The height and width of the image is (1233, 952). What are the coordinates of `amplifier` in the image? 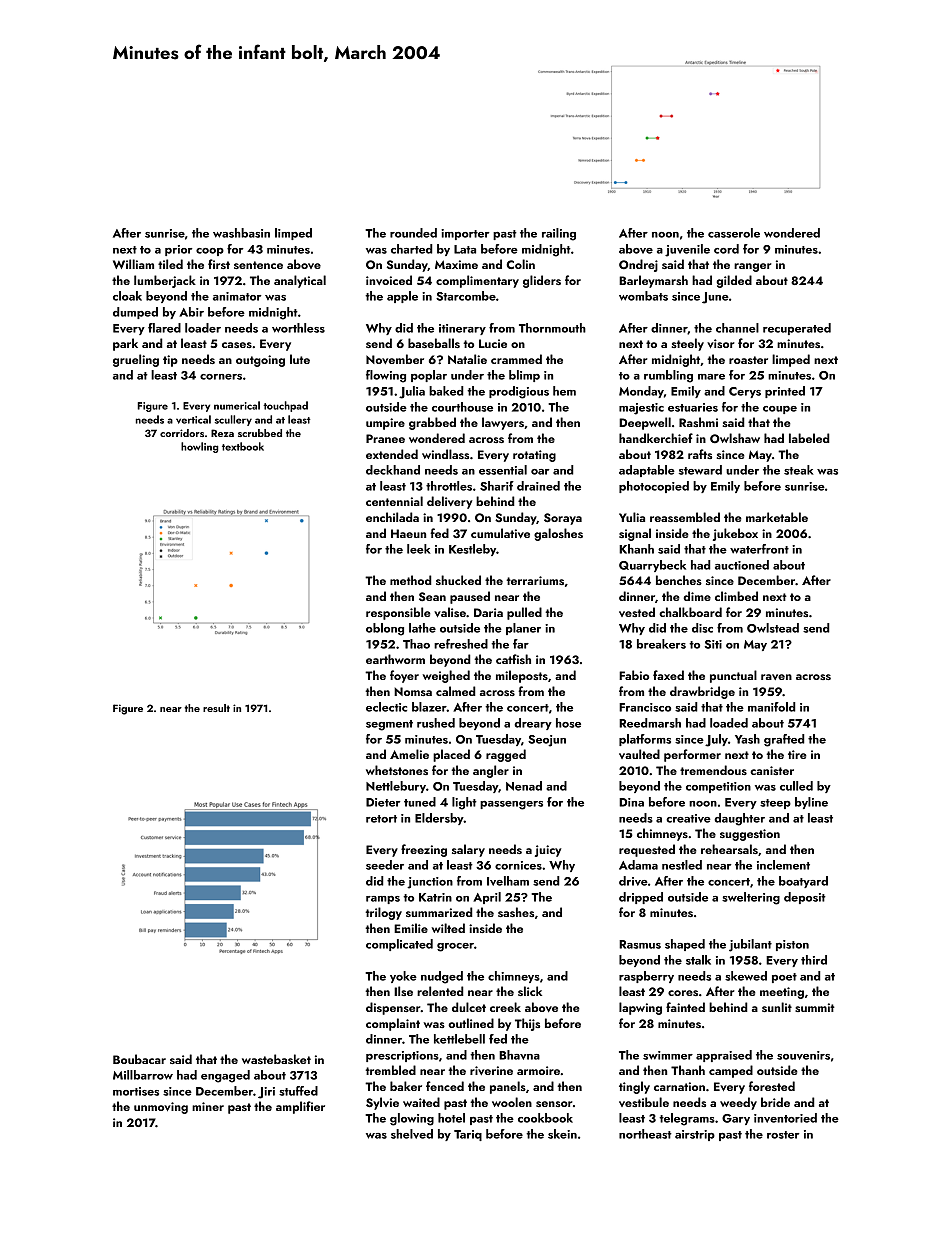 It's located at (300, 1107).
